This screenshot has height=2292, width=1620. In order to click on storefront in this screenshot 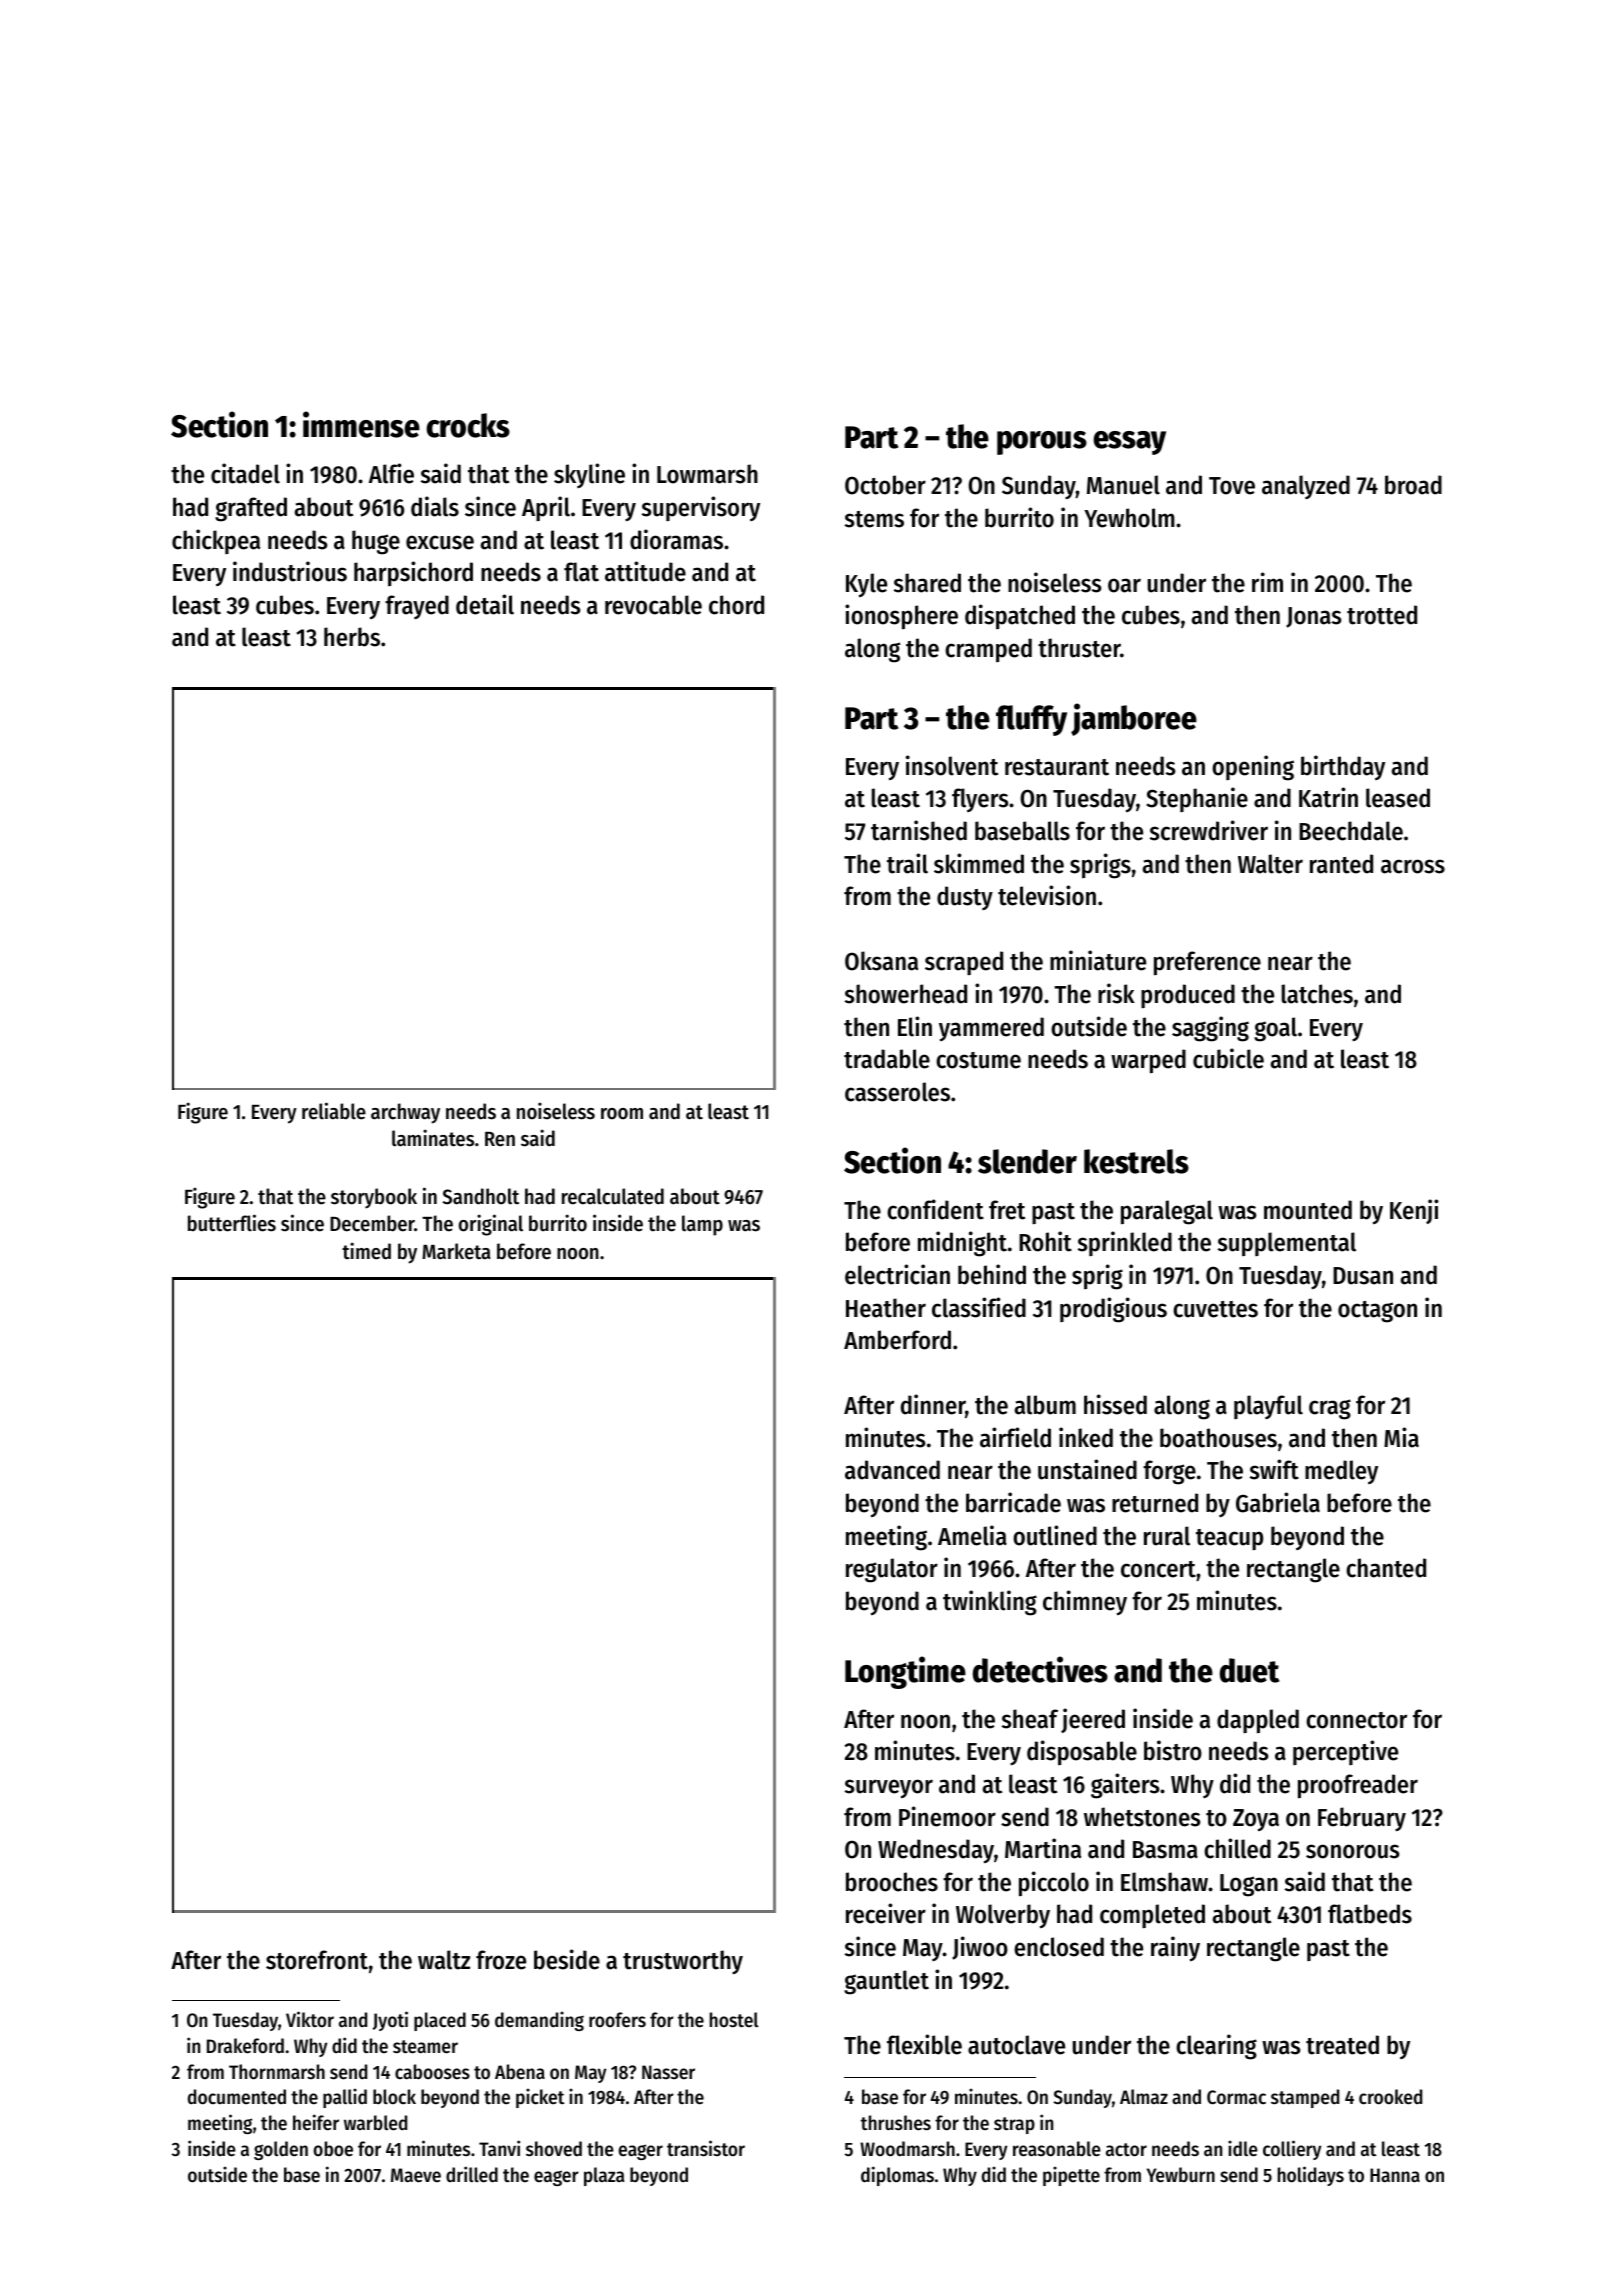, I will do `click(317, 1960)`.
